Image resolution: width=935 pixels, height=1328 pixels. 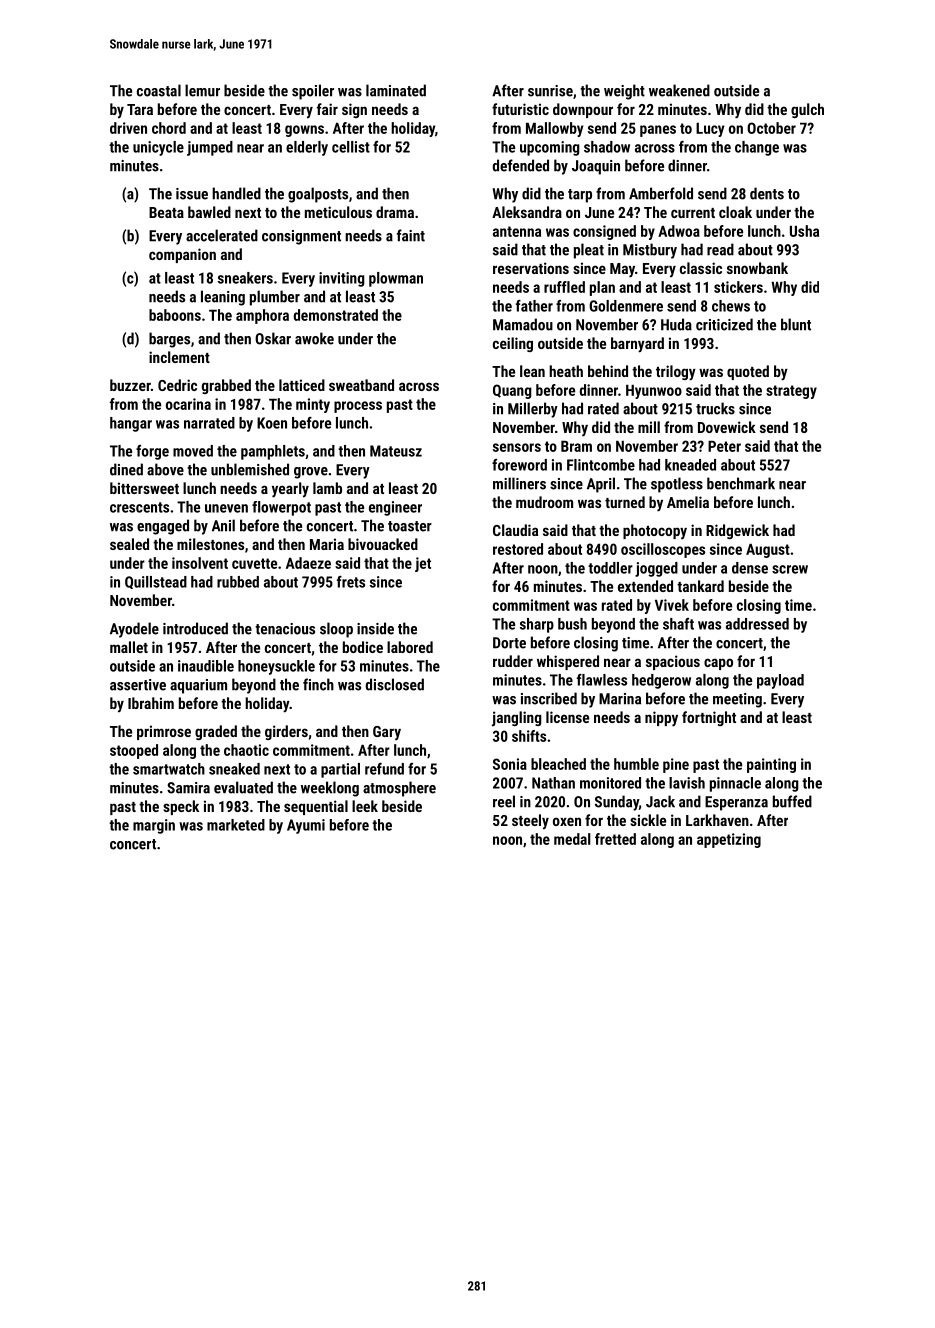 What do you see at coordinates (735, 212) in the screenshot?
I see `cloak` at bounding box center [735, 212].
